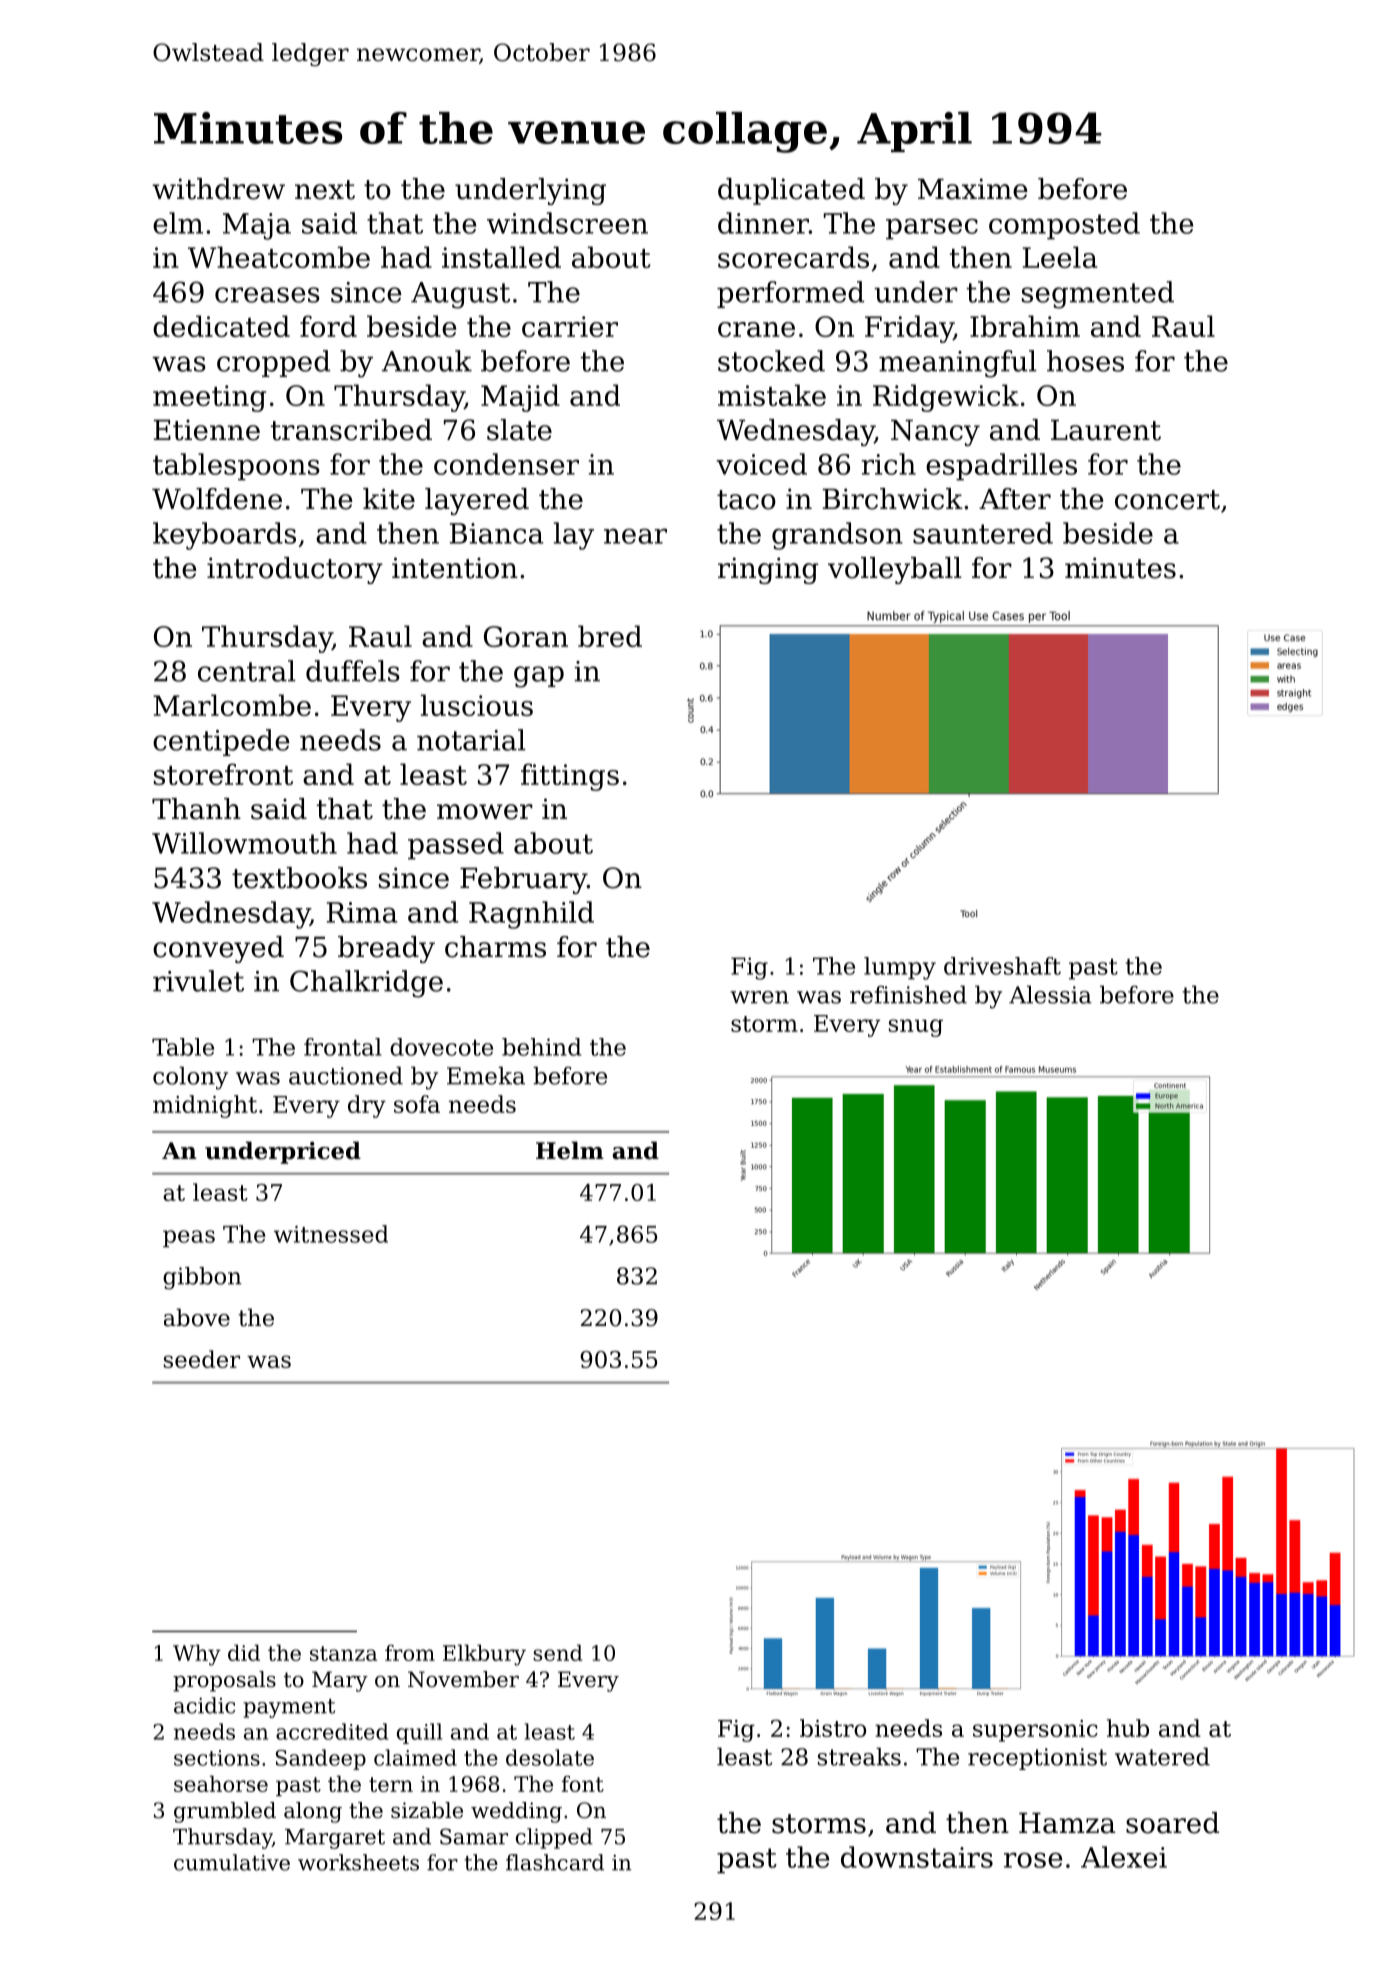 The height and width of the page is (1969, 1386). What do you see at coordinates (190, 1078) in the page?
I see `colony` at bounding box center [190, 1078].
